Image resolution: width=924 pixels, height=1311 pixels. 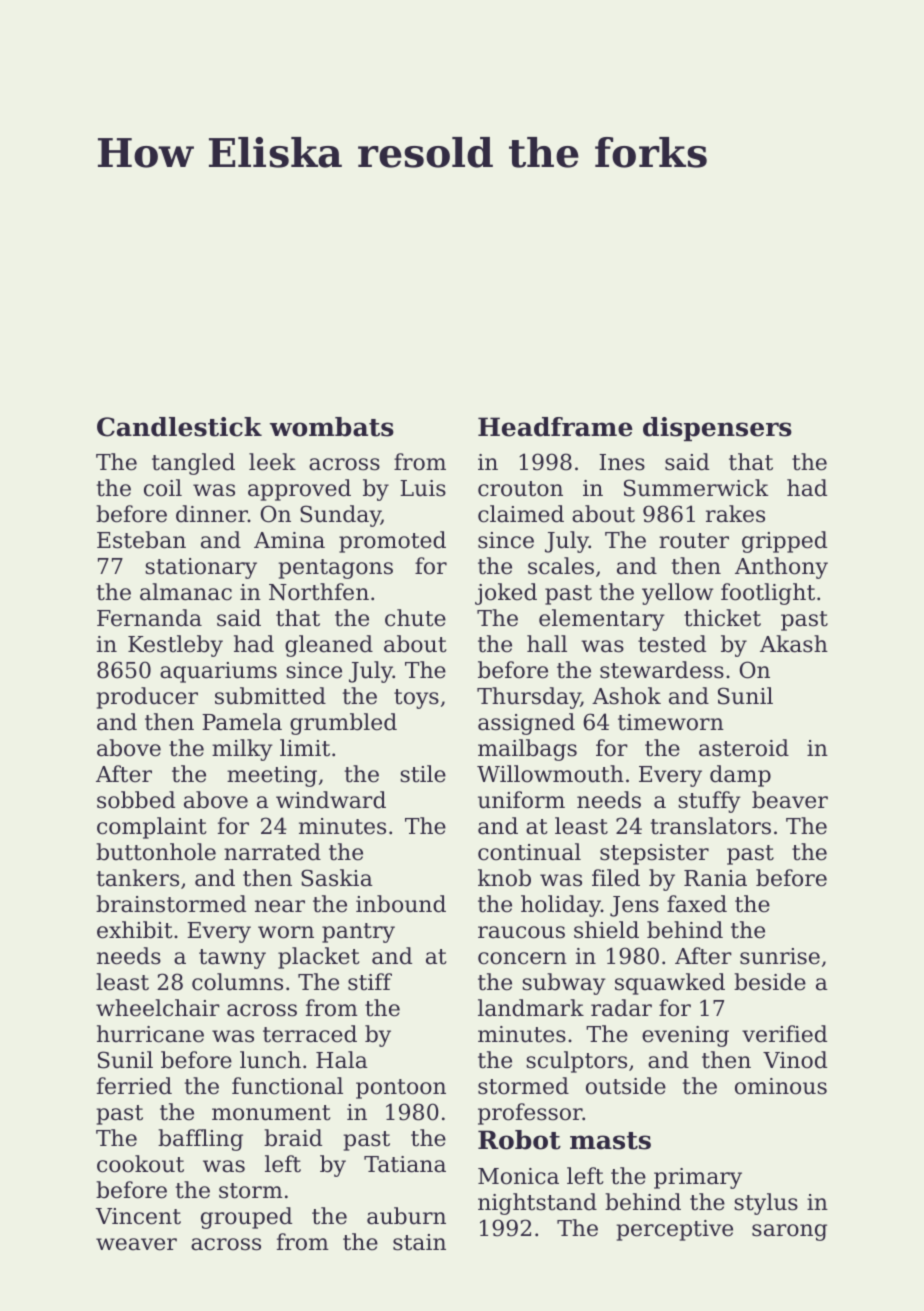 I want to click on stile, so click(x=423, y=774).
